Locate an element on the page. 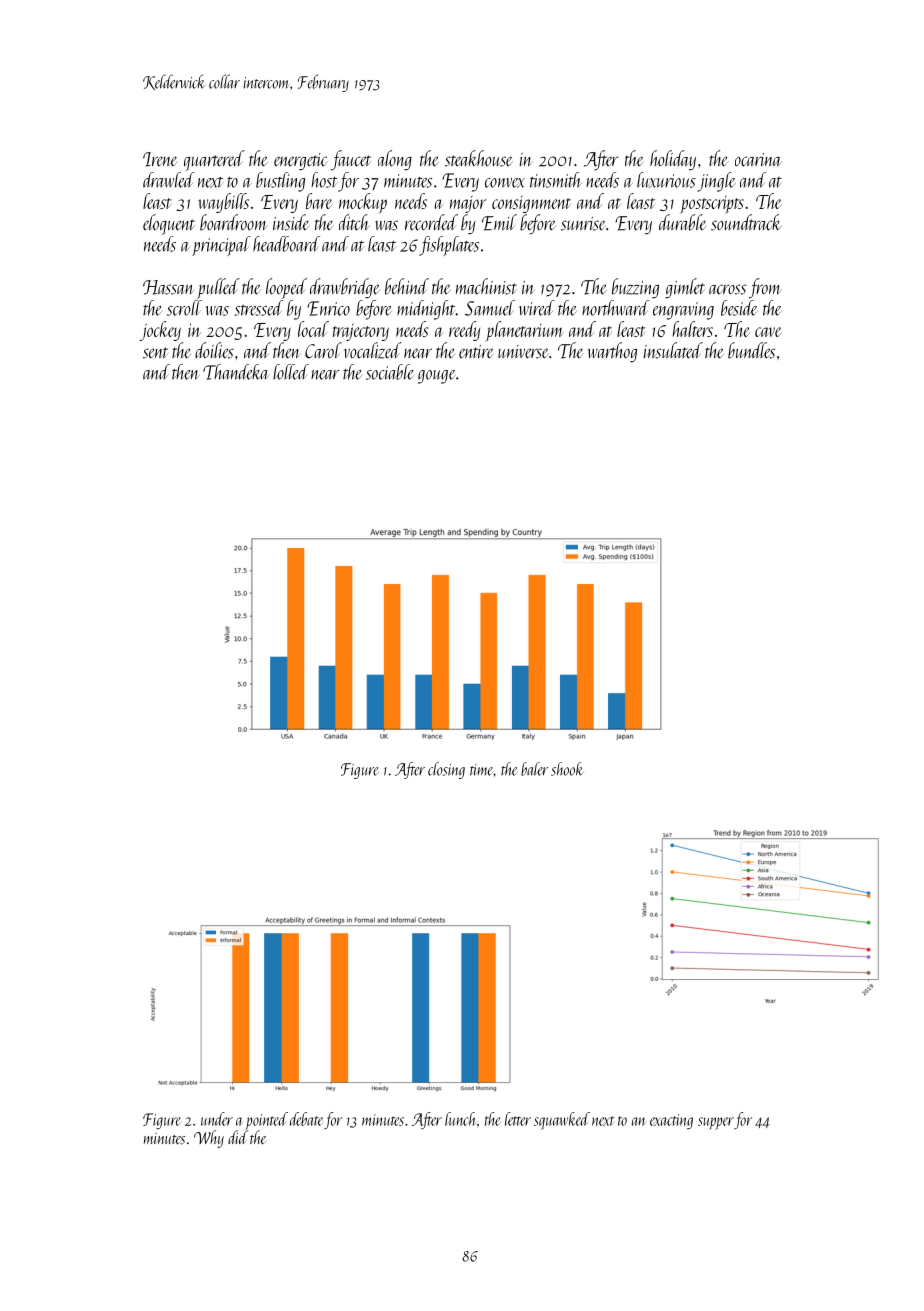  exacting is located at coordinates (671, 1121).
